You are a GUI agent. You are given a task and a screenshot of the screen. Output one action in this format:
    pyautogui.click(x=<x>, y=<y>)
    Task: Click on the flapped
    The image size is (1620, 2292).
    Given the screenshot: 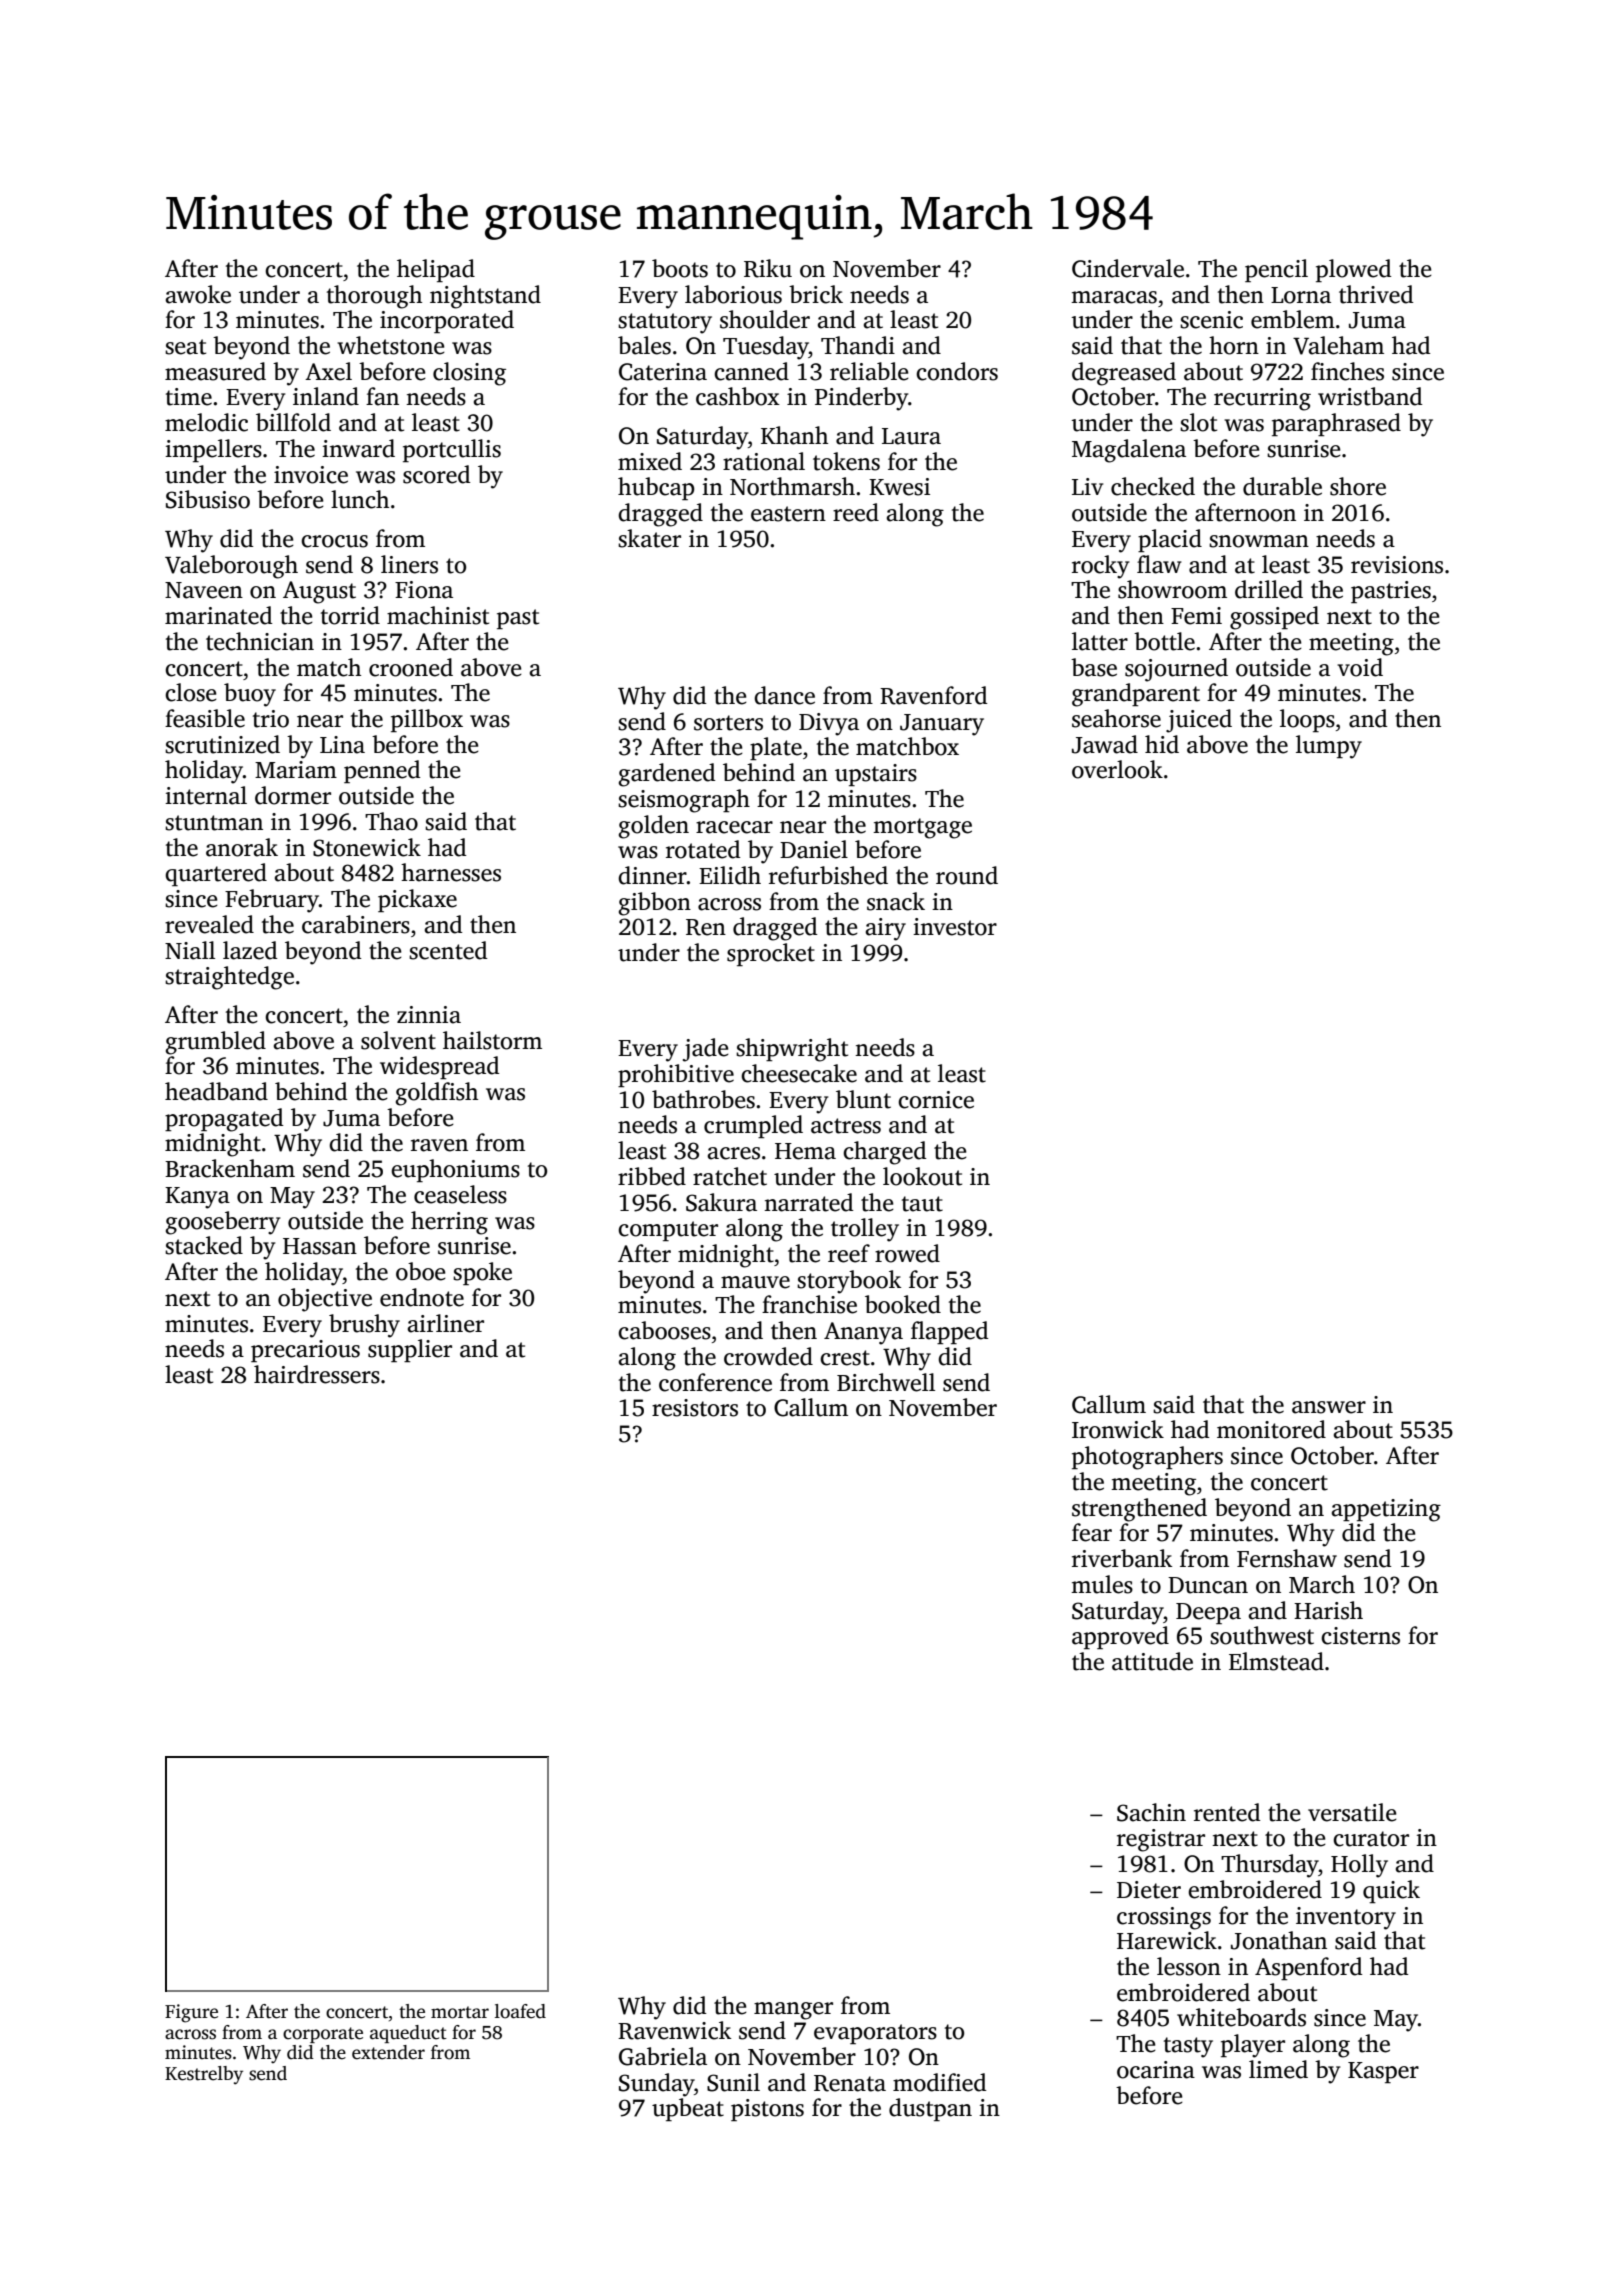 What is the action you would take?
    pyautogui.click(x=949, y=1332)
